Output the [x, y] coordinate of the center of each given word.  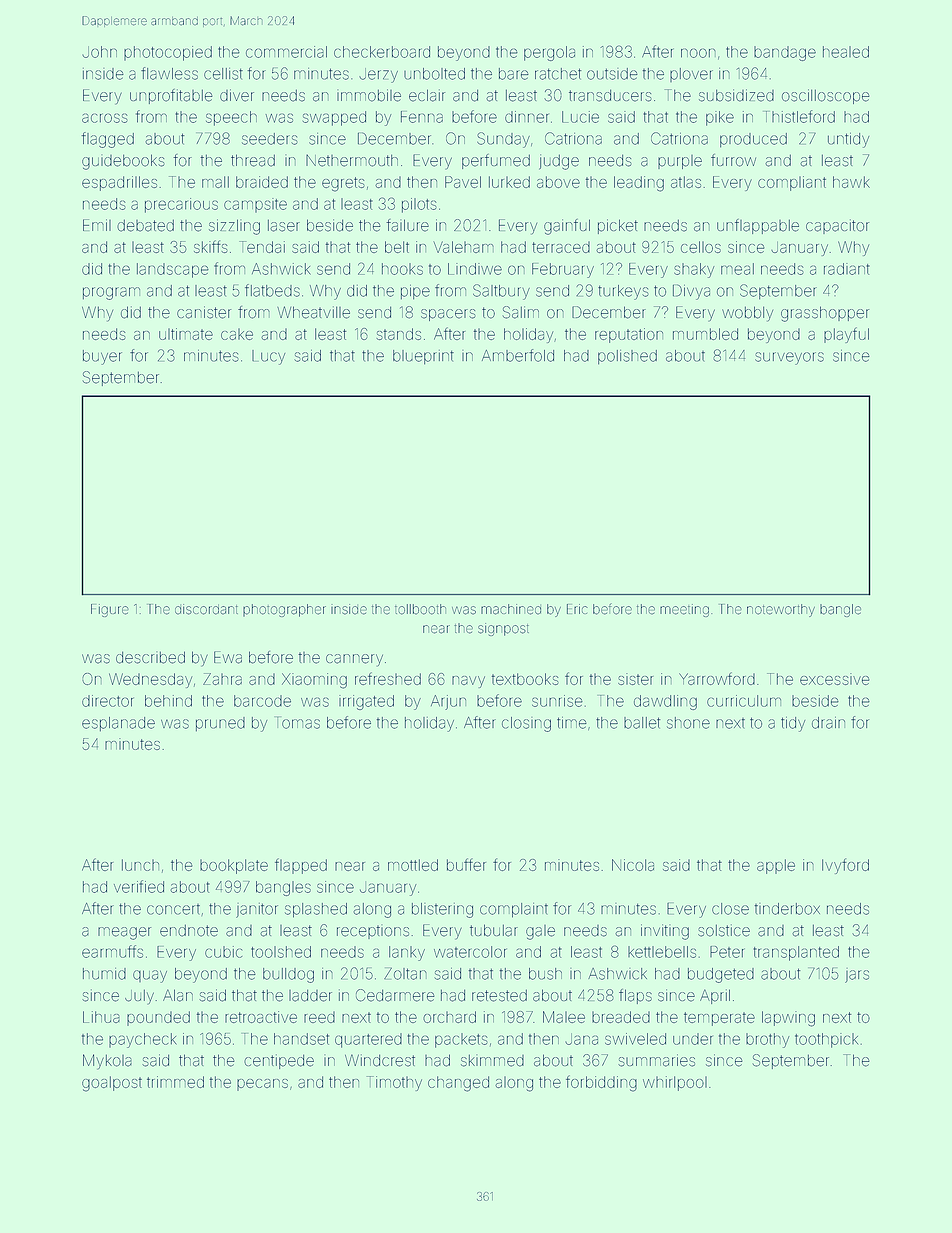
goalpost [112, 1084]
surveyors [789, 358]
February [563, 270]
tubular [494, 931]
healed [846, 52]
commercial [286, 52]
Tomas [298, 723]
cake [237, 334]
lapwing [788, 1019]
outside [612, 74]
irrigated [366, 702]
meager [124, 933]
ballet [642, 723]
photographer [284, 610]
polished [627, 357]
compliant [792, 183]
